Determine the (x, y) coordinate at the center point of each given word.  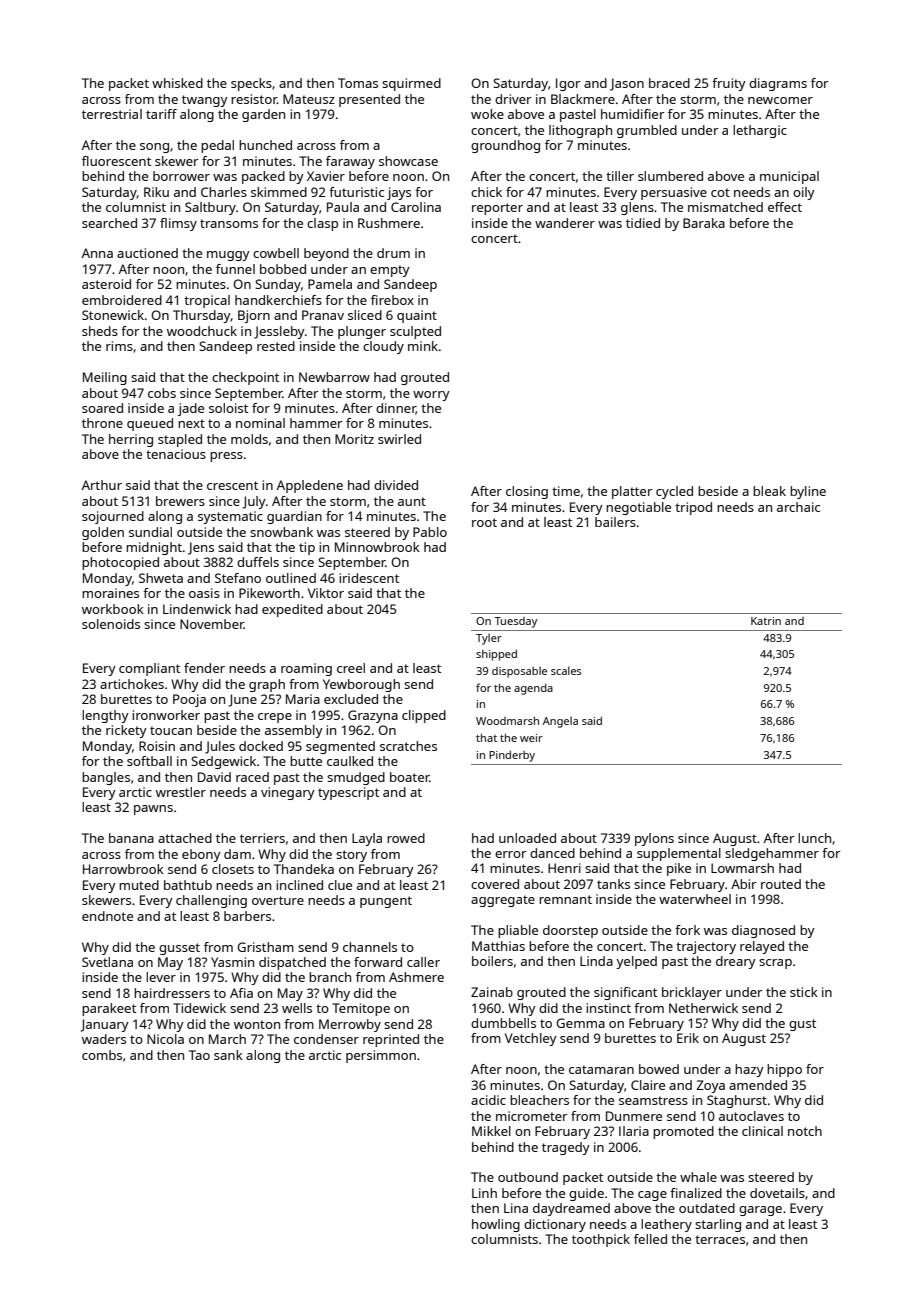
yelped (636, 962)
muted (139, 885)
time (566, 491)
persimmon (381, 1056)
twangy (205, 101)
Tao (199, 1055)
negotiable (638, 508)
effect (785, 207)
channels (370, 947)
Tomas (358, 83)
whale (698, 1177)
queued (150, 424)
